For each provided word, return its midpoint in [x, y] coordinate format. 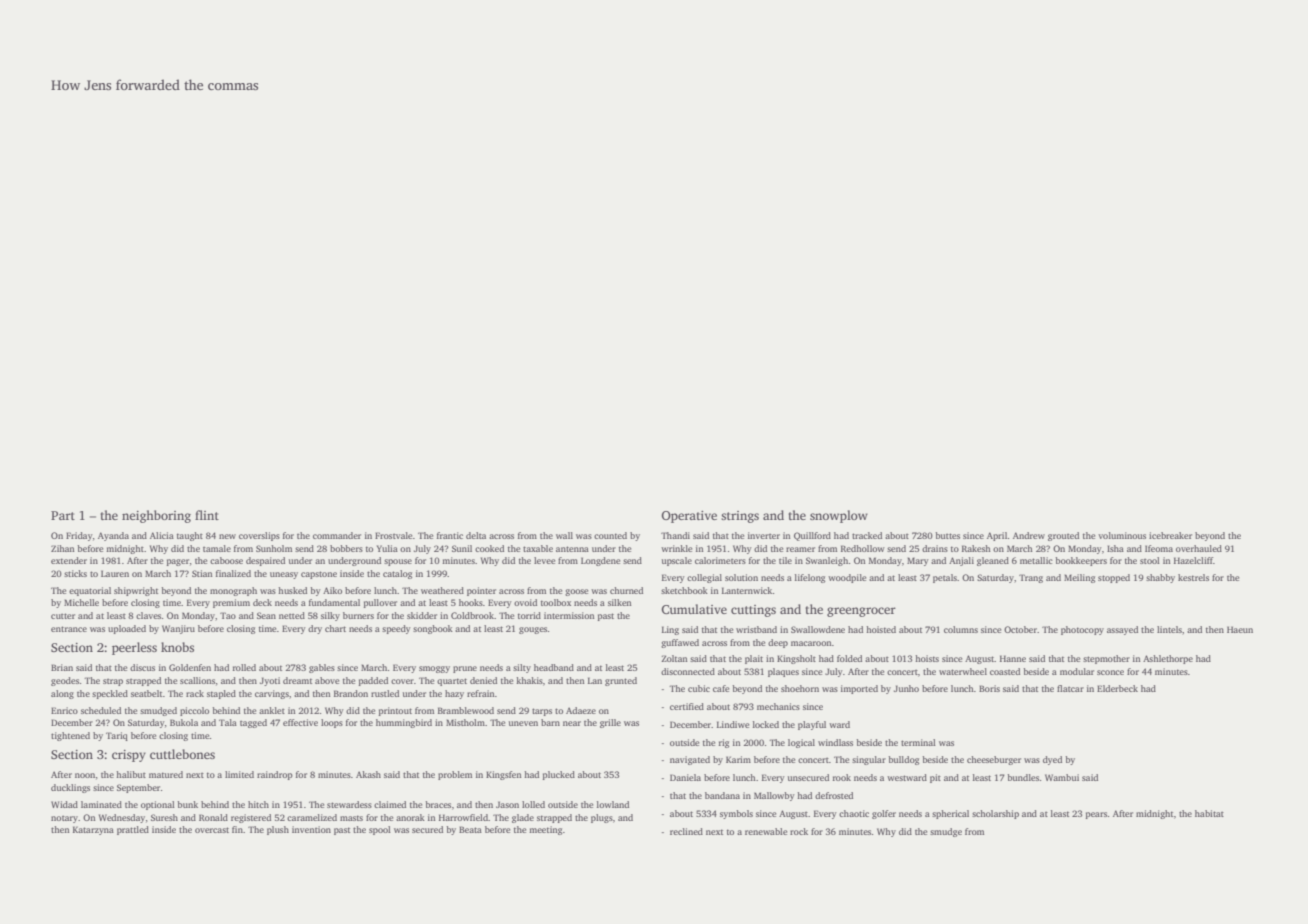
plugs [602, 818]
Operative [689, 517]
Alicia [162, 535]
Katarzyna [93, 830]
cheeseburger [994, 760]
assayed [1122, 630]
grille [610, 723]
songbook [433, 629]
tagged [253, 723]
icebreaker [1170, 535]
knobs [177, 647]
